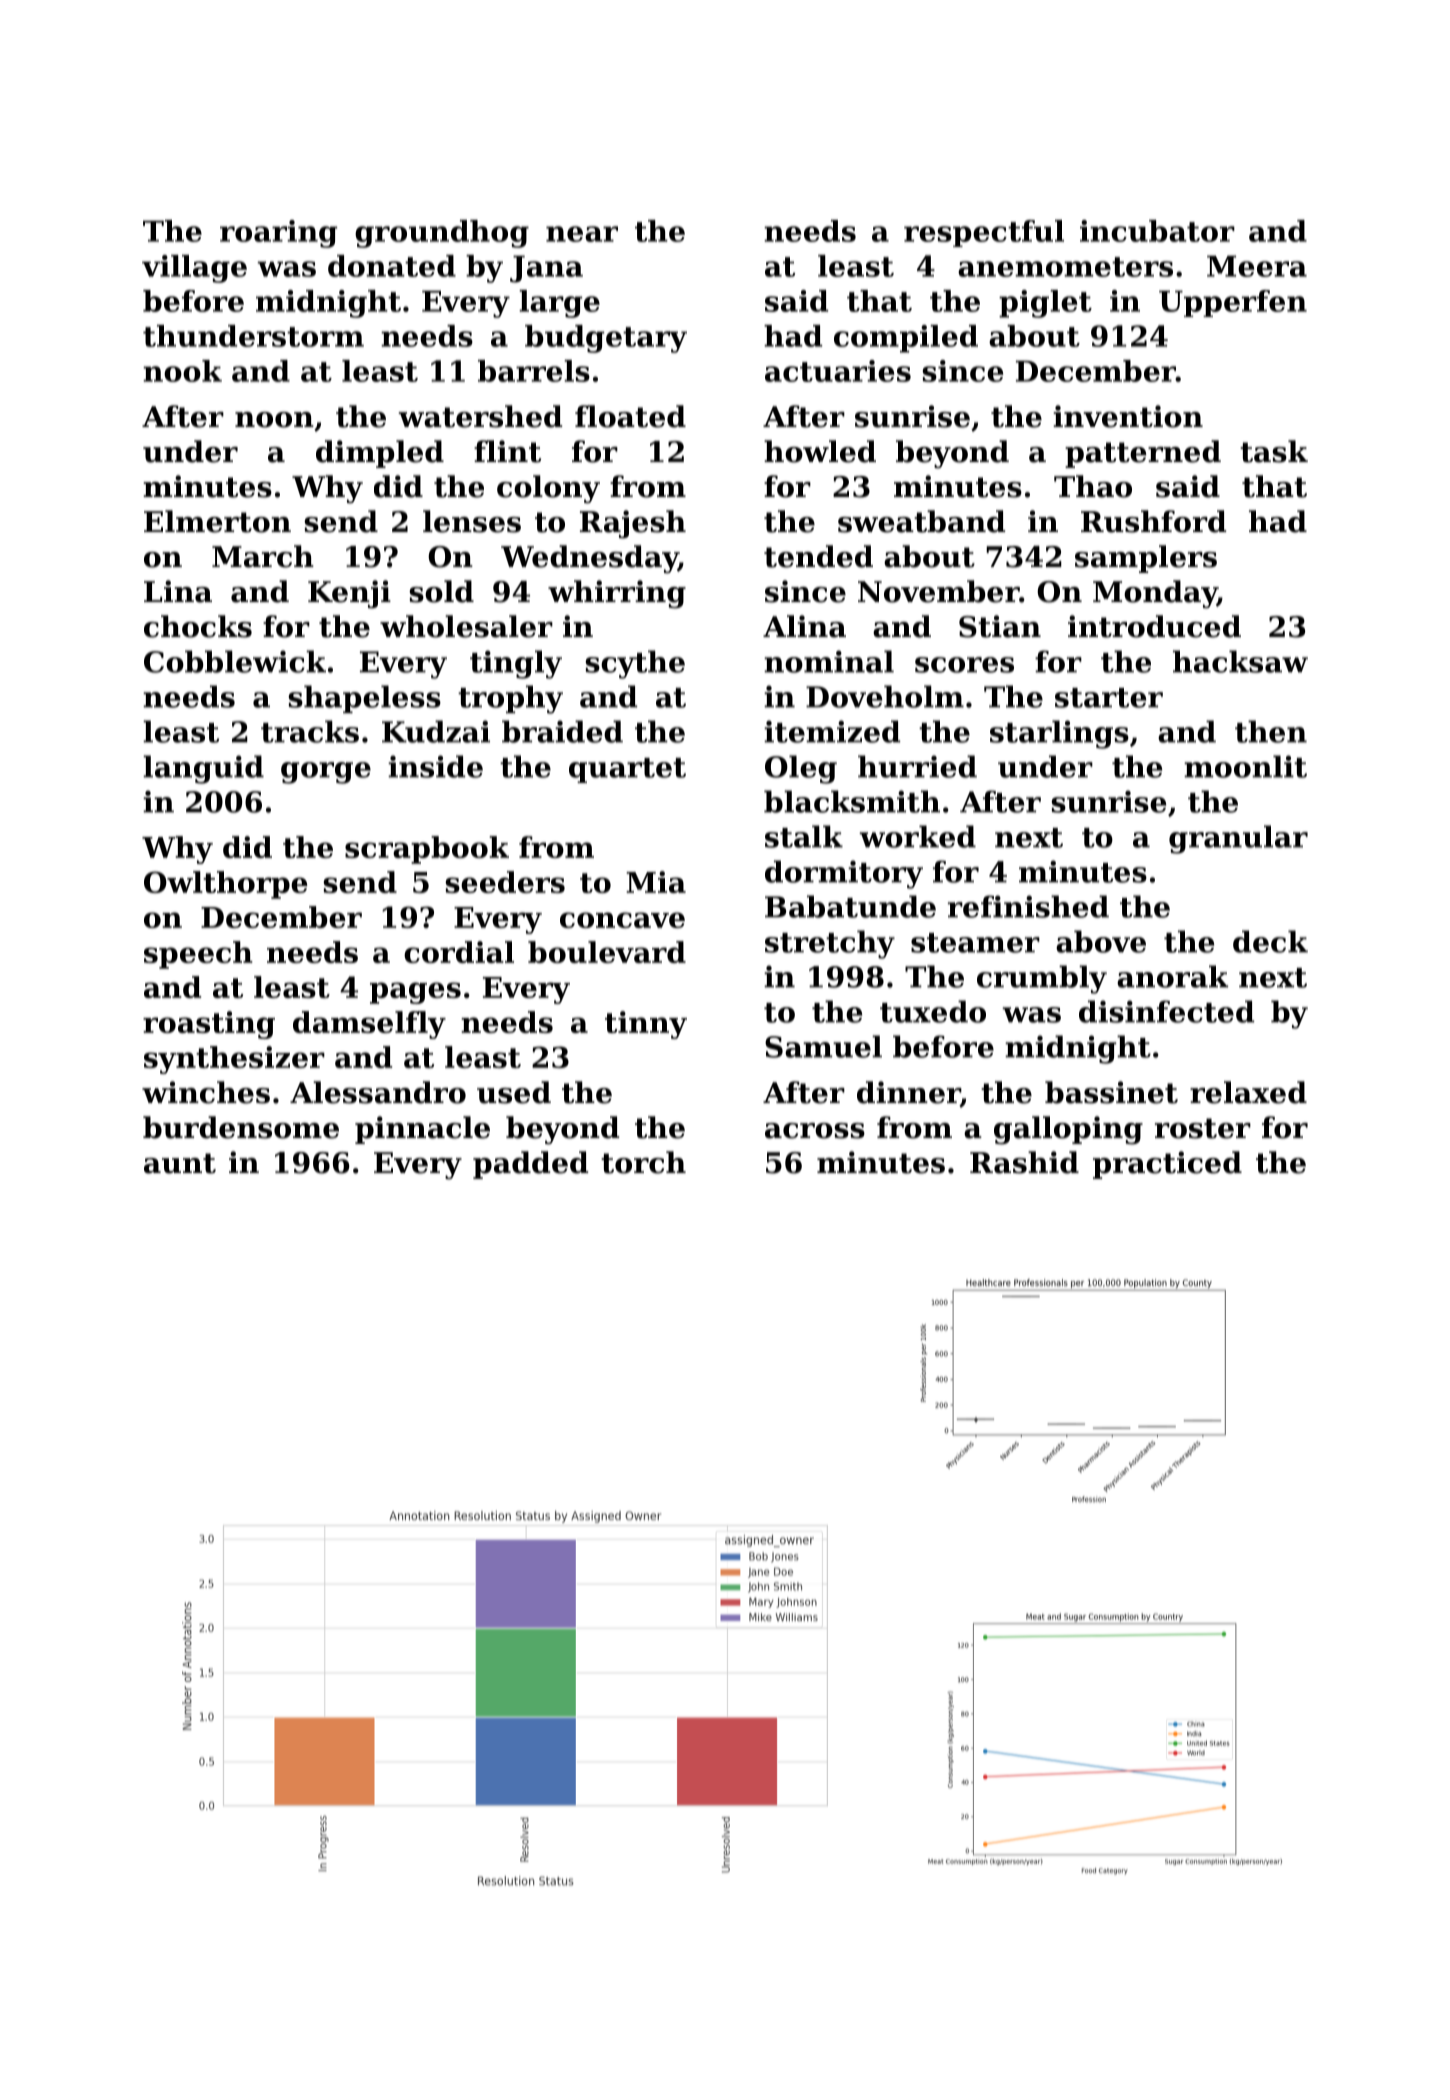 The height and width of the document is (2100, 1450). I want to click on Elmerton, so click(217, 521).
